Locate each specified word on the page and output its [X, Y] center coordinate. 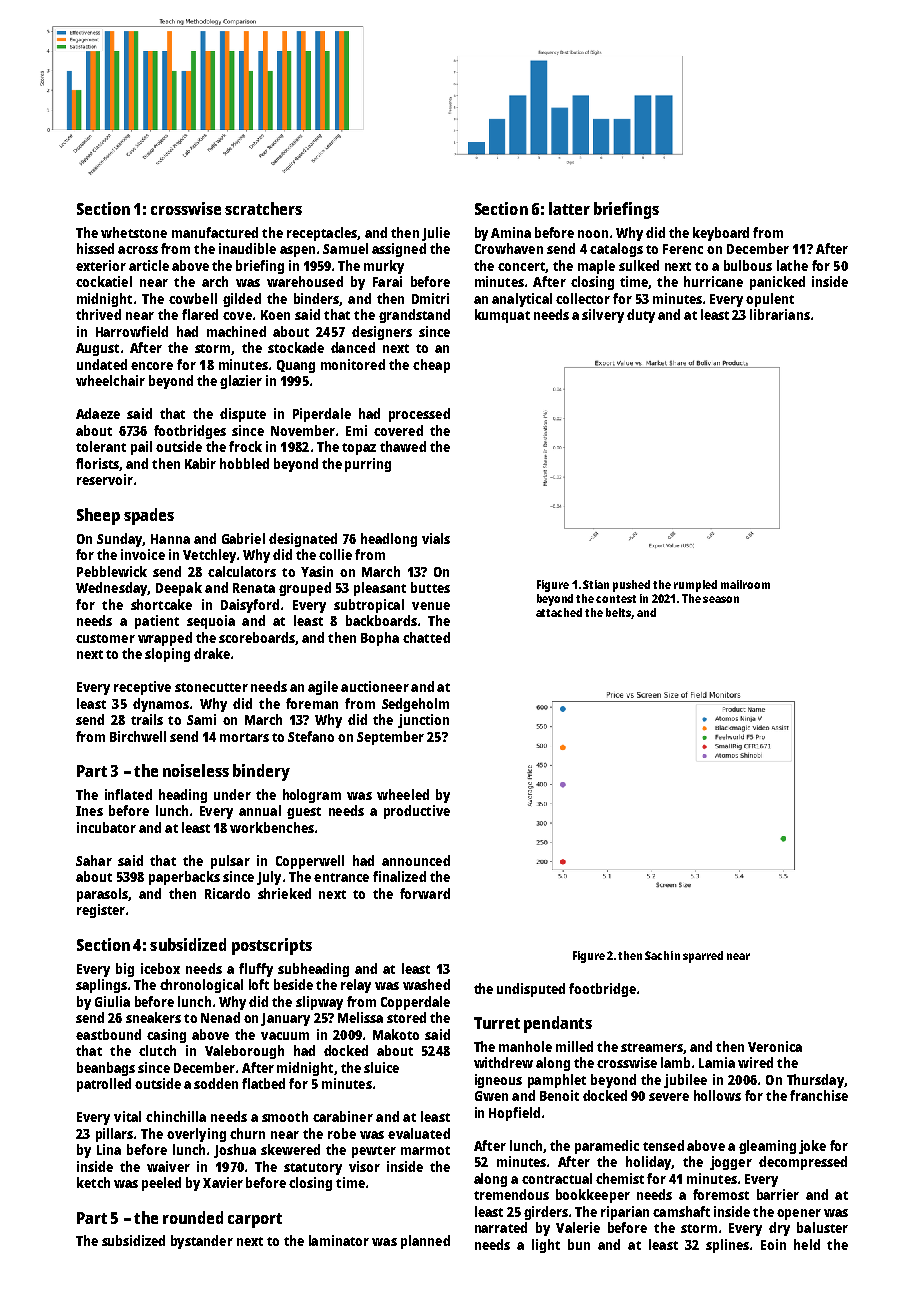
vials [436, 538]
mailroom [745, 584]
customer [105, 638]
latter [569, 208]
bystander [202, 1242]
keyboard [721, 234]
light [546, 1246]
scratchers [263, 208]
